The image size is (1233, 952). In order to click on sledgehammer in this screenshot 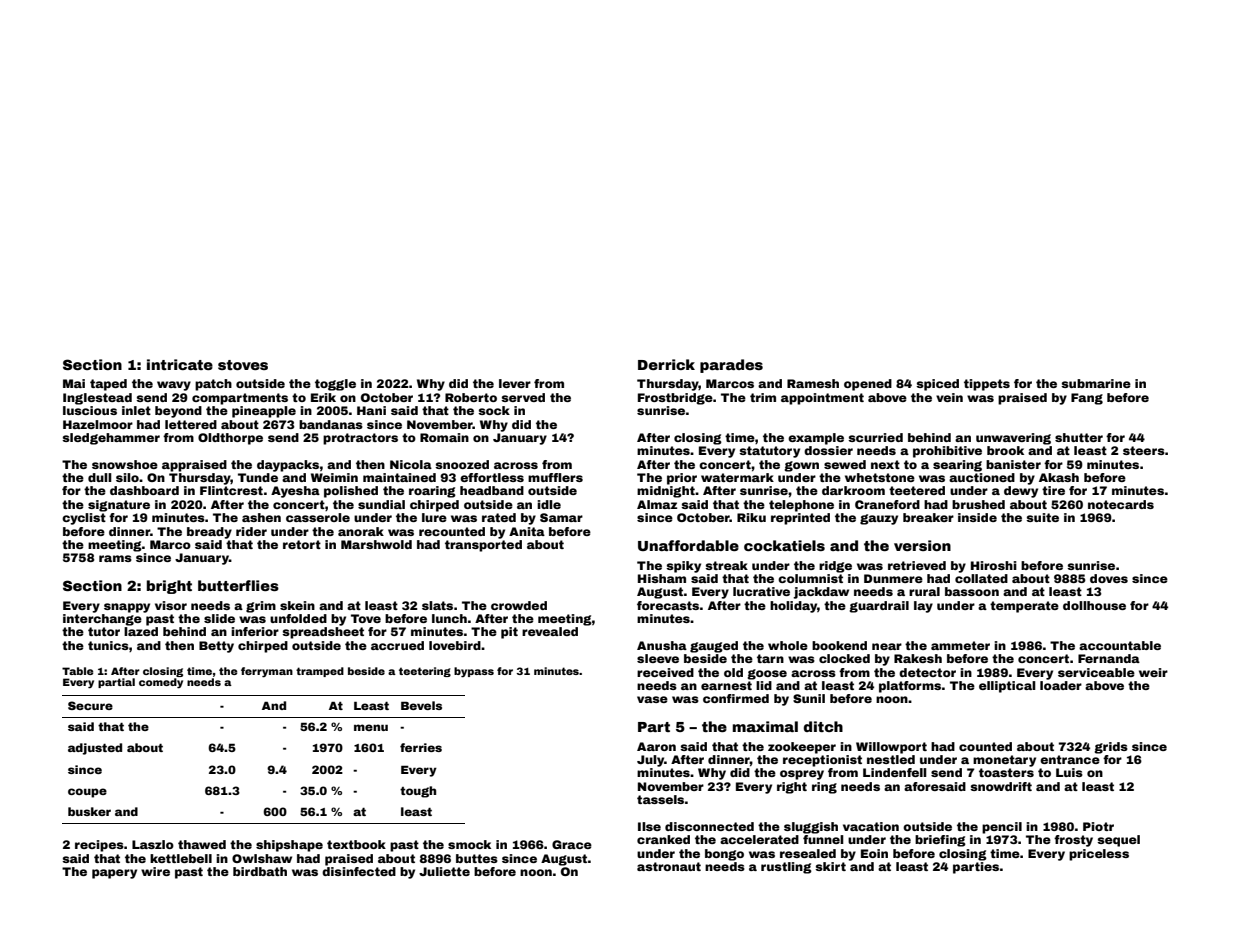, I will do `click(111, 439)`.
